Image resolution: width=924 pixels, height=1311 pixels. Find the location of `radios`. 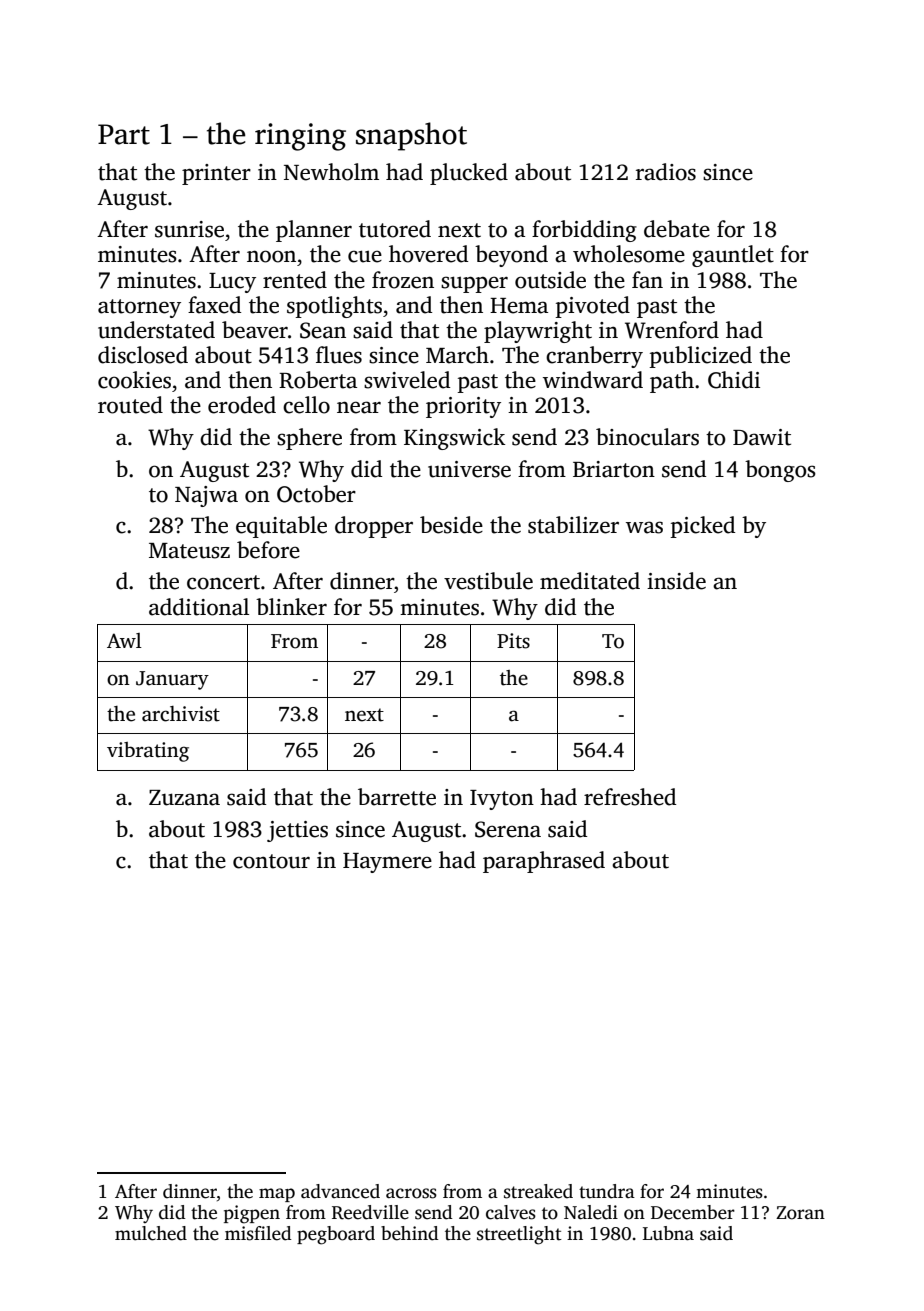

radios is located at coordinates (666, 172).
